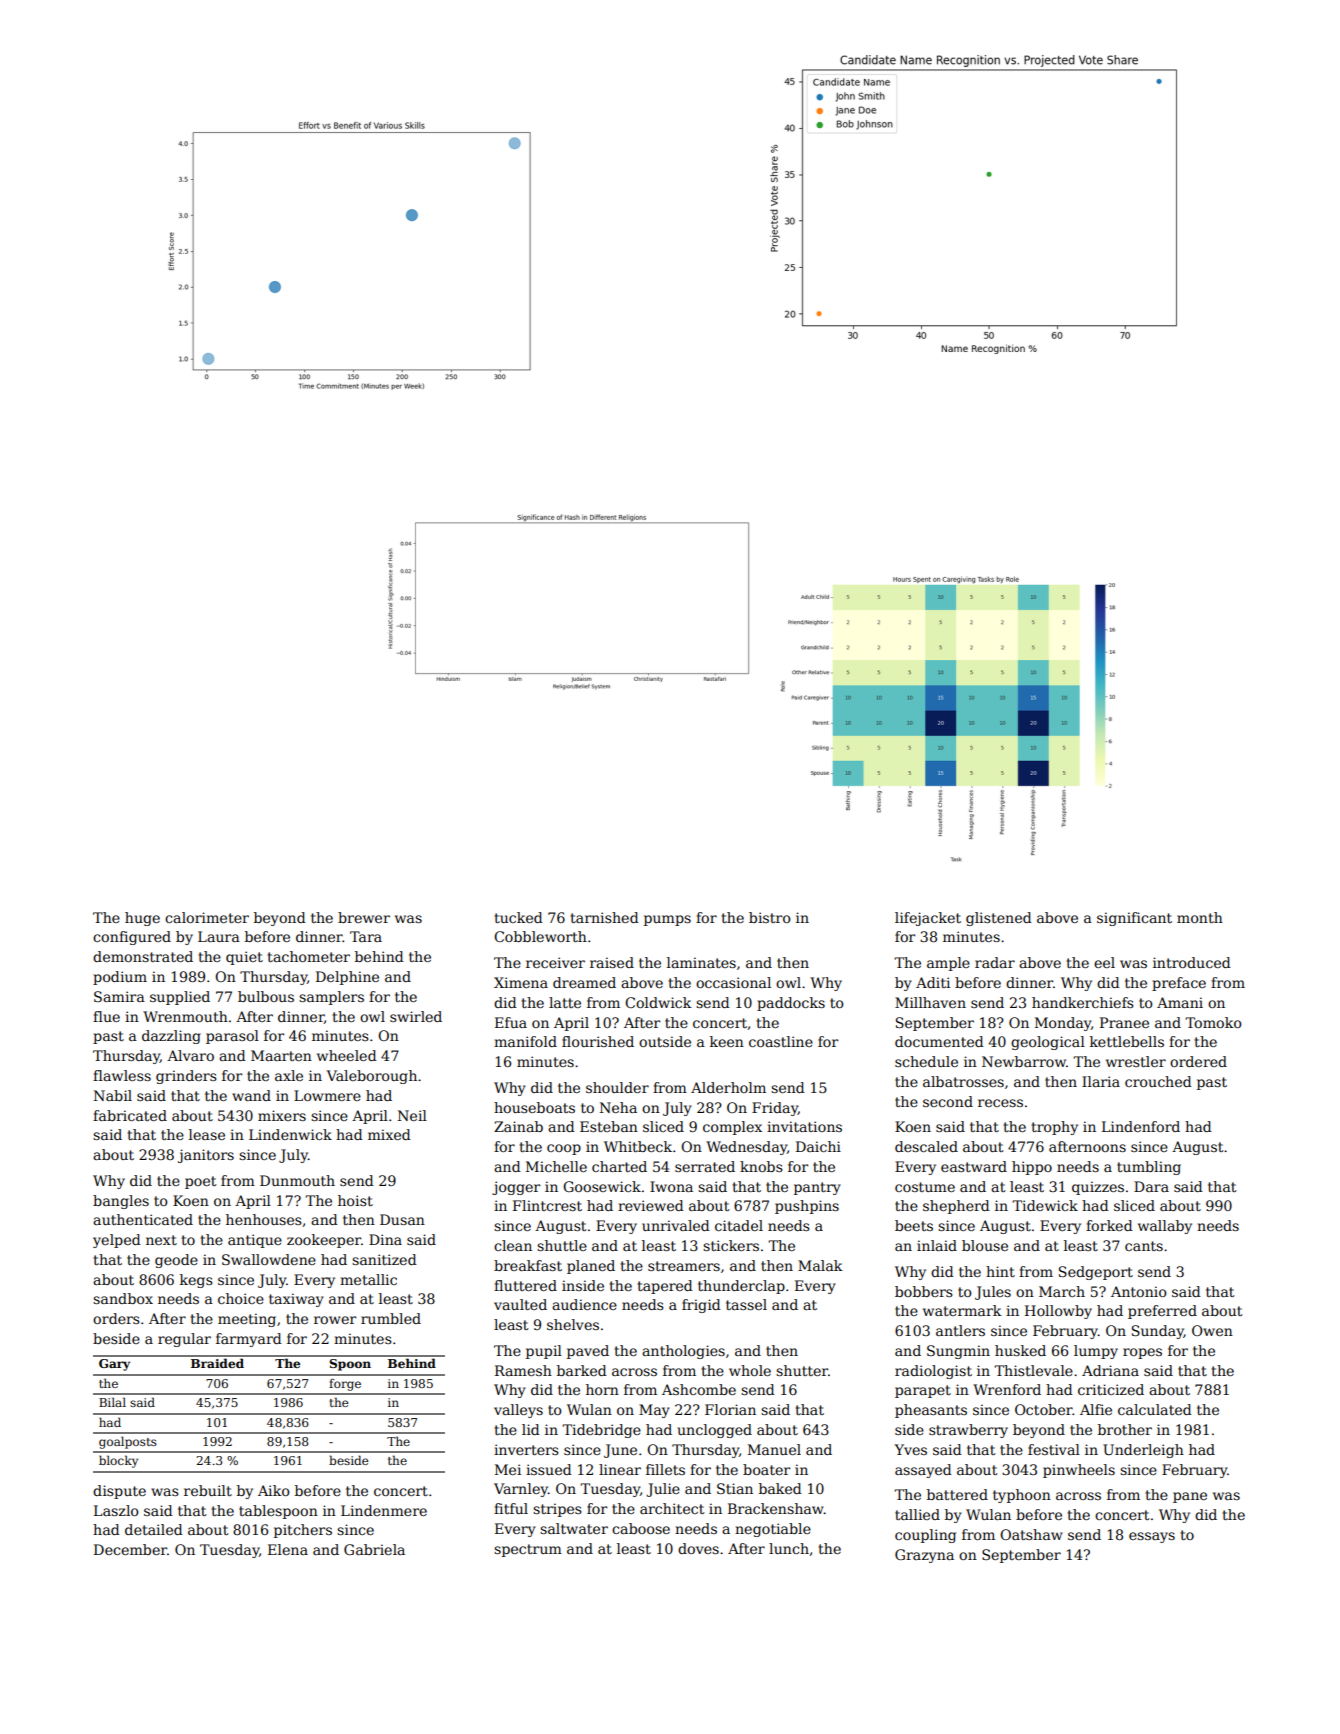  What do you see at coordinates (667, 920) in the image?
I see `pumps` at bounding box center [667, 920].
